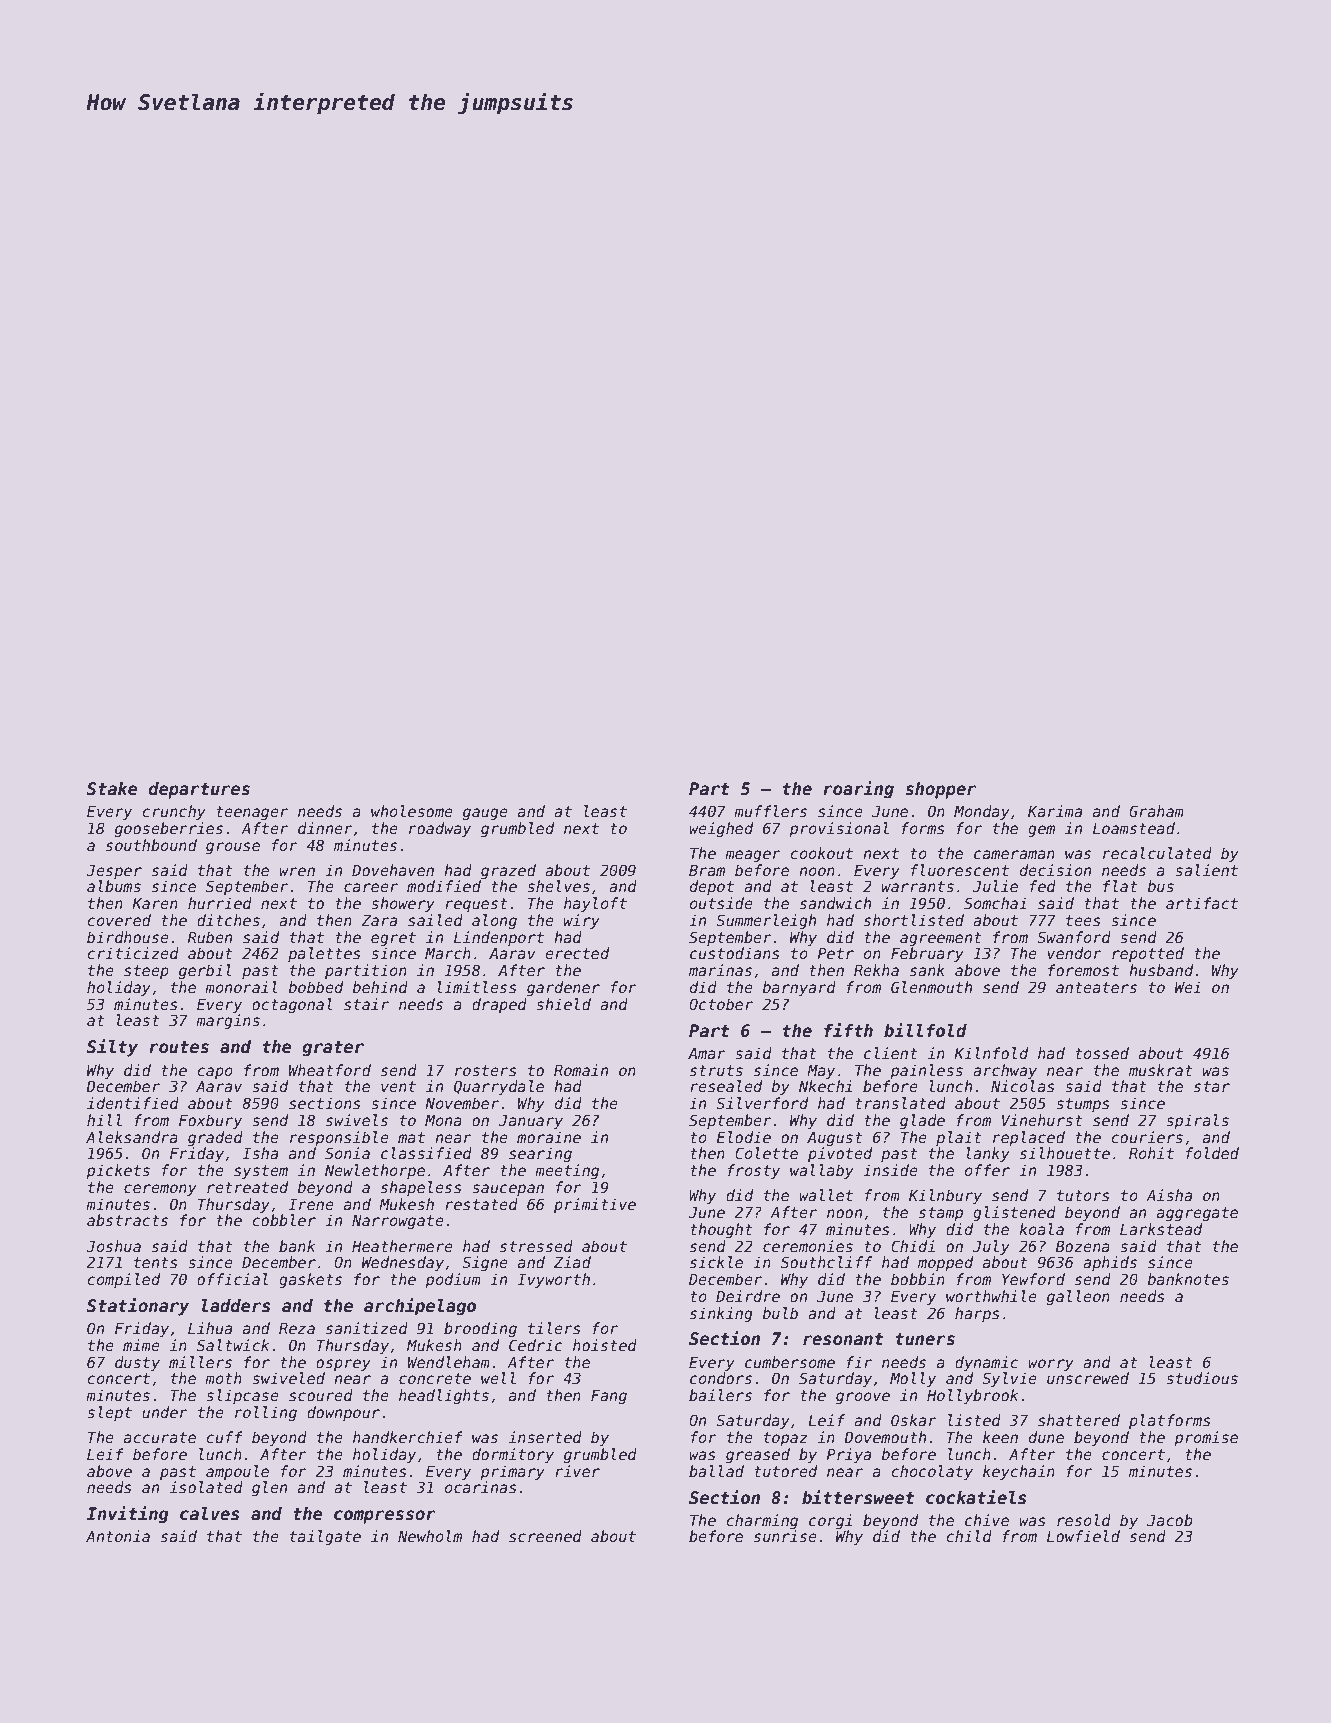  Describe the element at coordinates (1083, 1105) in the page. I see `stumps` at that location.
